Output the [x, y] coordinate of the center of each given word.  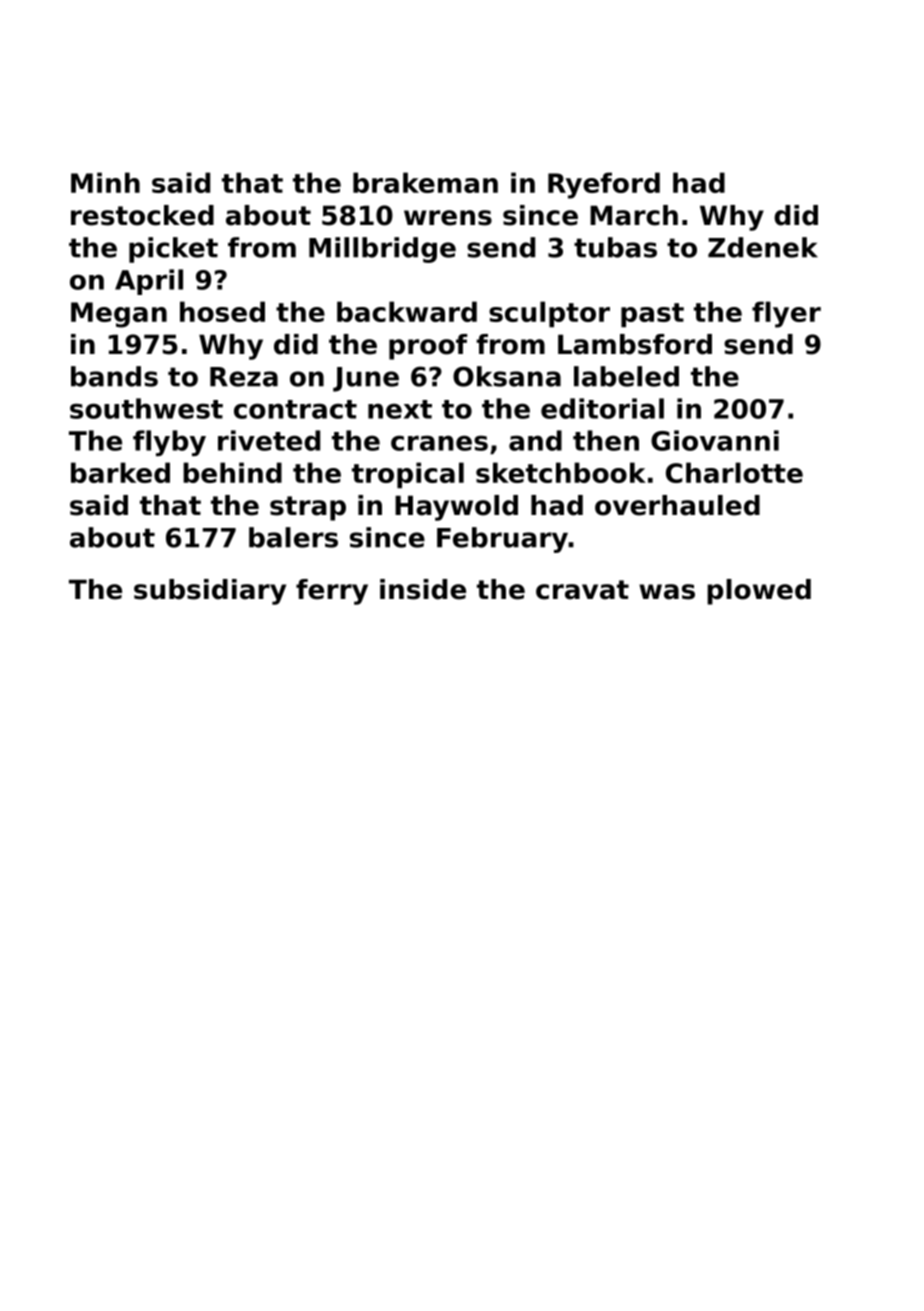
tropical [408, 475]
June [366, 379]
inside [423, 589]
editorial [602, 408]
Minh [105, 182]
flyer [786, 314]
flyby [169, 443]
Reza [244, 377]
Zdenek [763, 247]
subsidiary [210, 592]
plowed [759, 592]
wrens [448, 218]
